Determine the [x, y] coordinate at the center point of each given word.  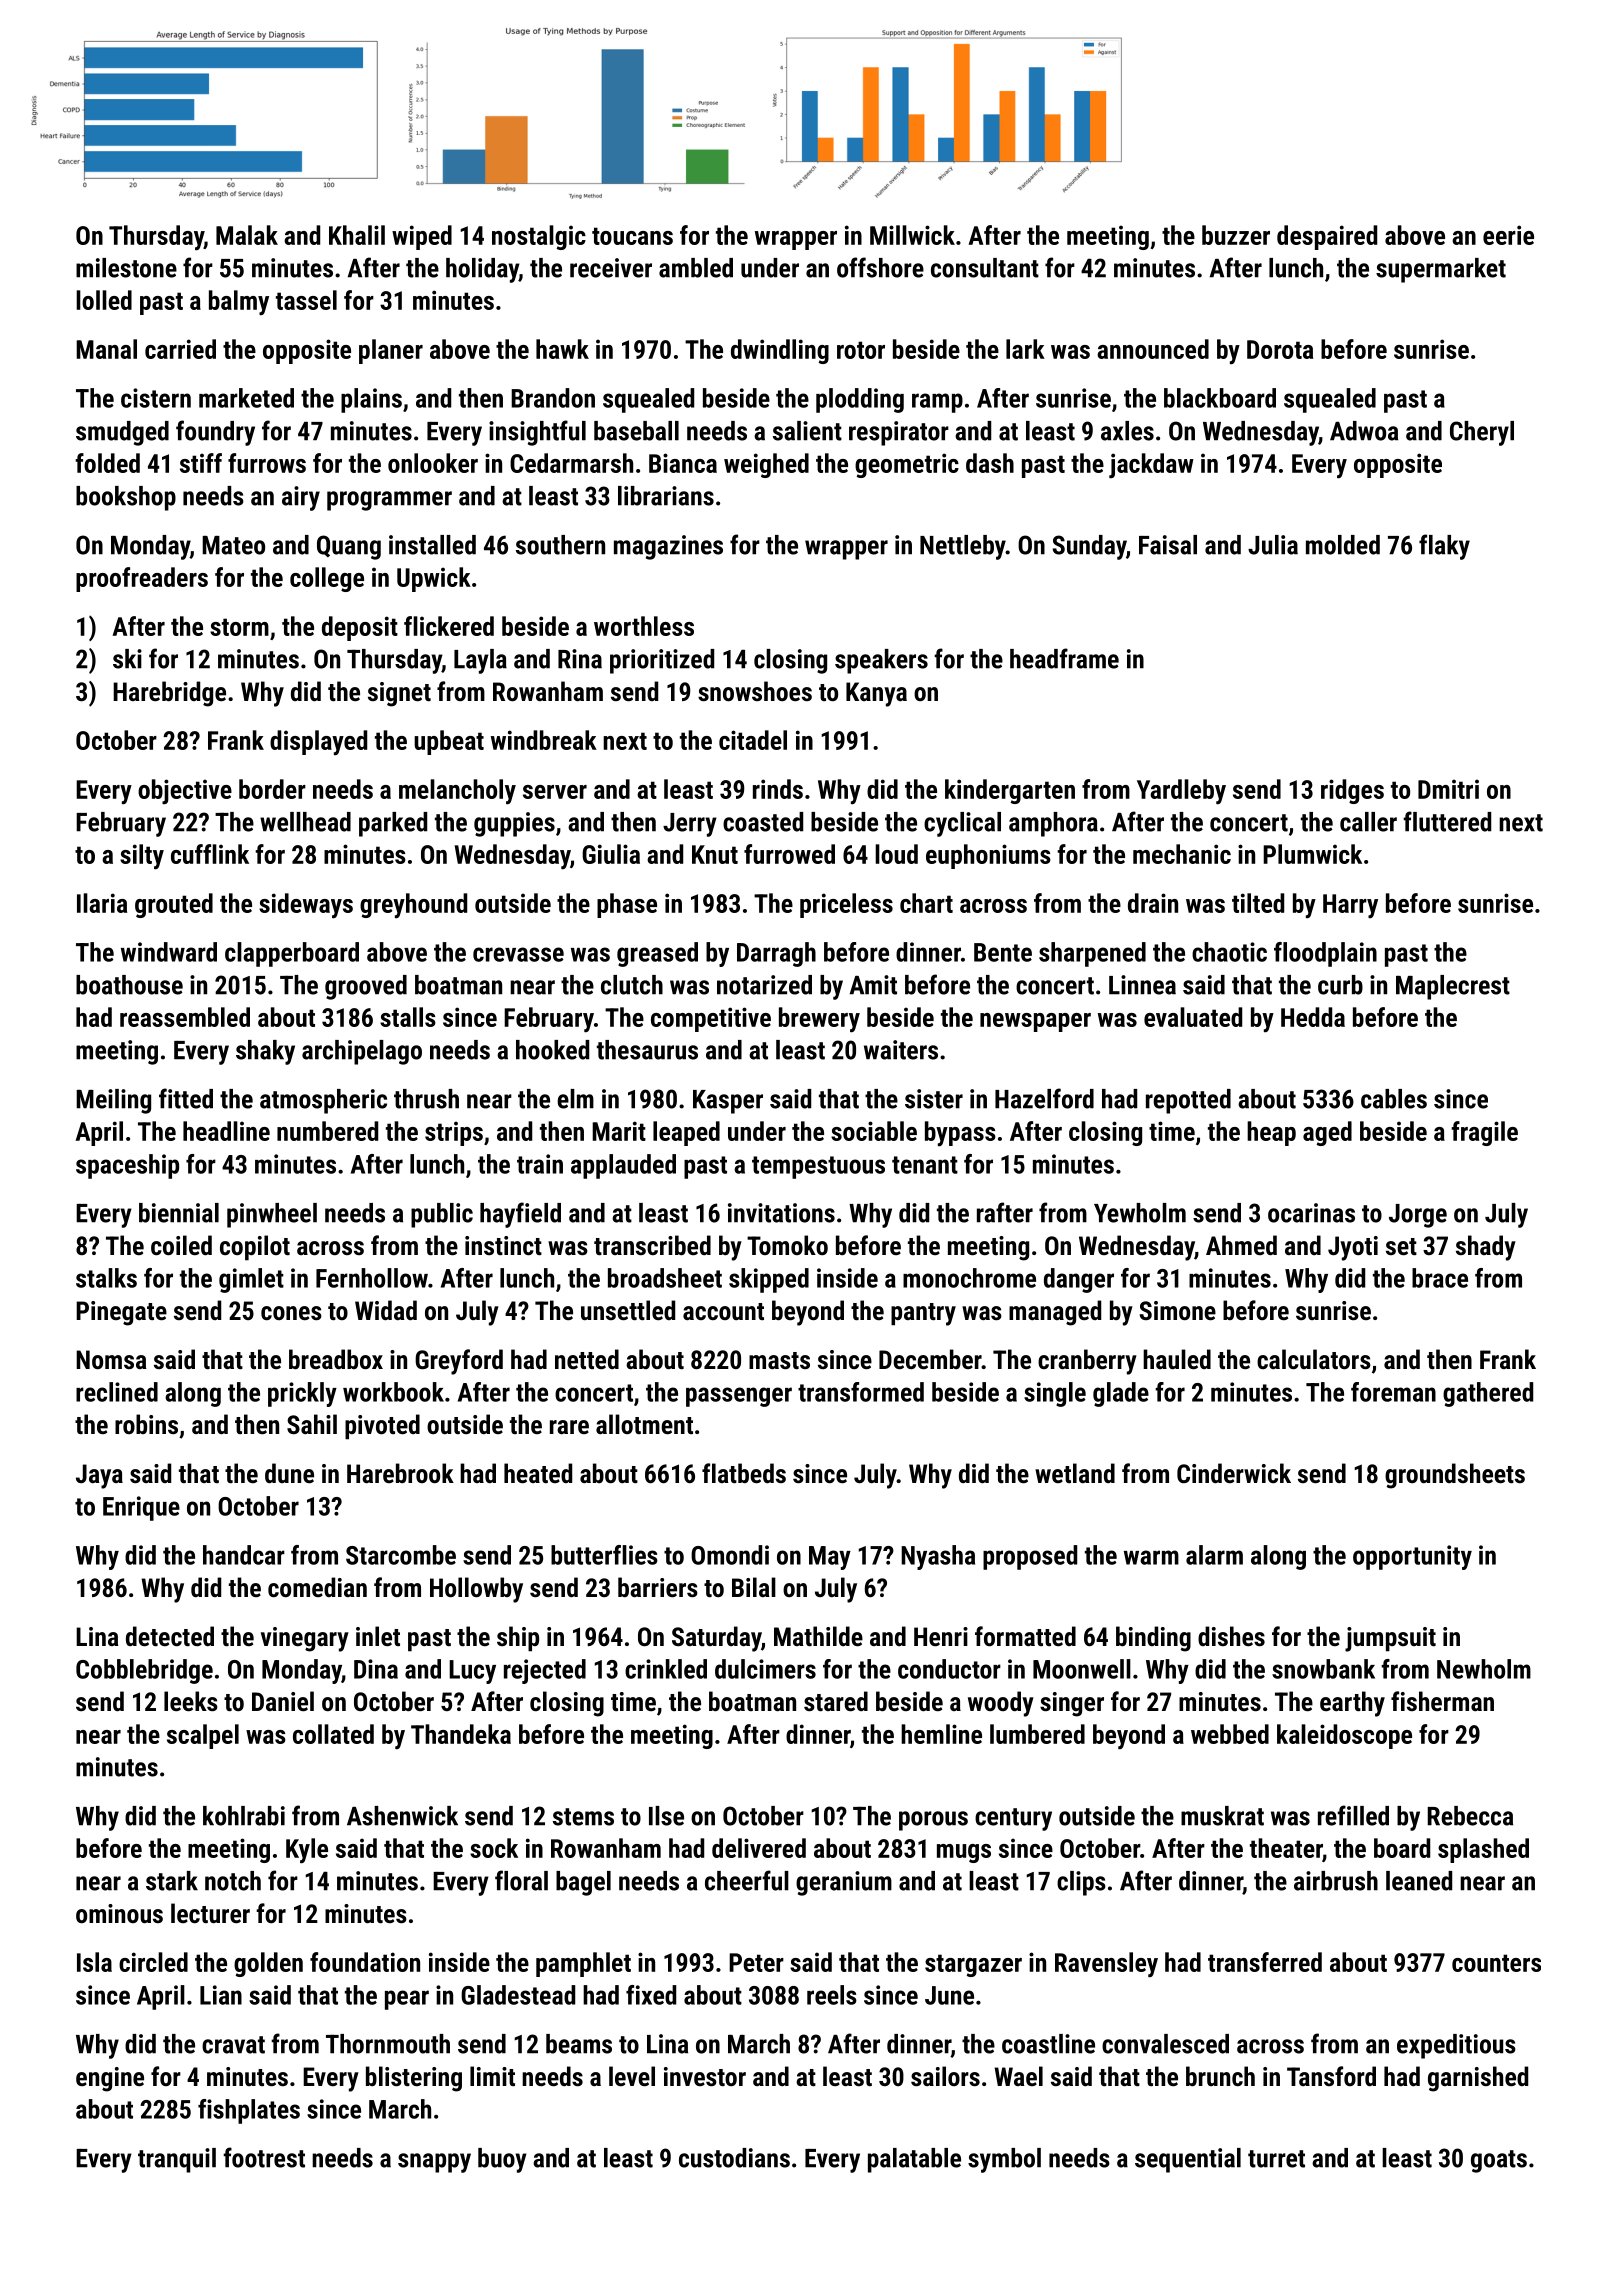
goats [1499, 2161]
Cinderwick [1234, 1473]
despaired [1327, 237]
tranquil [177, 2160]
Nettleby [963, 547]
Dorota [1280, 349]
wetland [1075, 1473]
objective [185, 791]
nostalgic [539, 237]
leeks [191, 1701]
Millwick [912, 235]
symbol [1004, 2160]
